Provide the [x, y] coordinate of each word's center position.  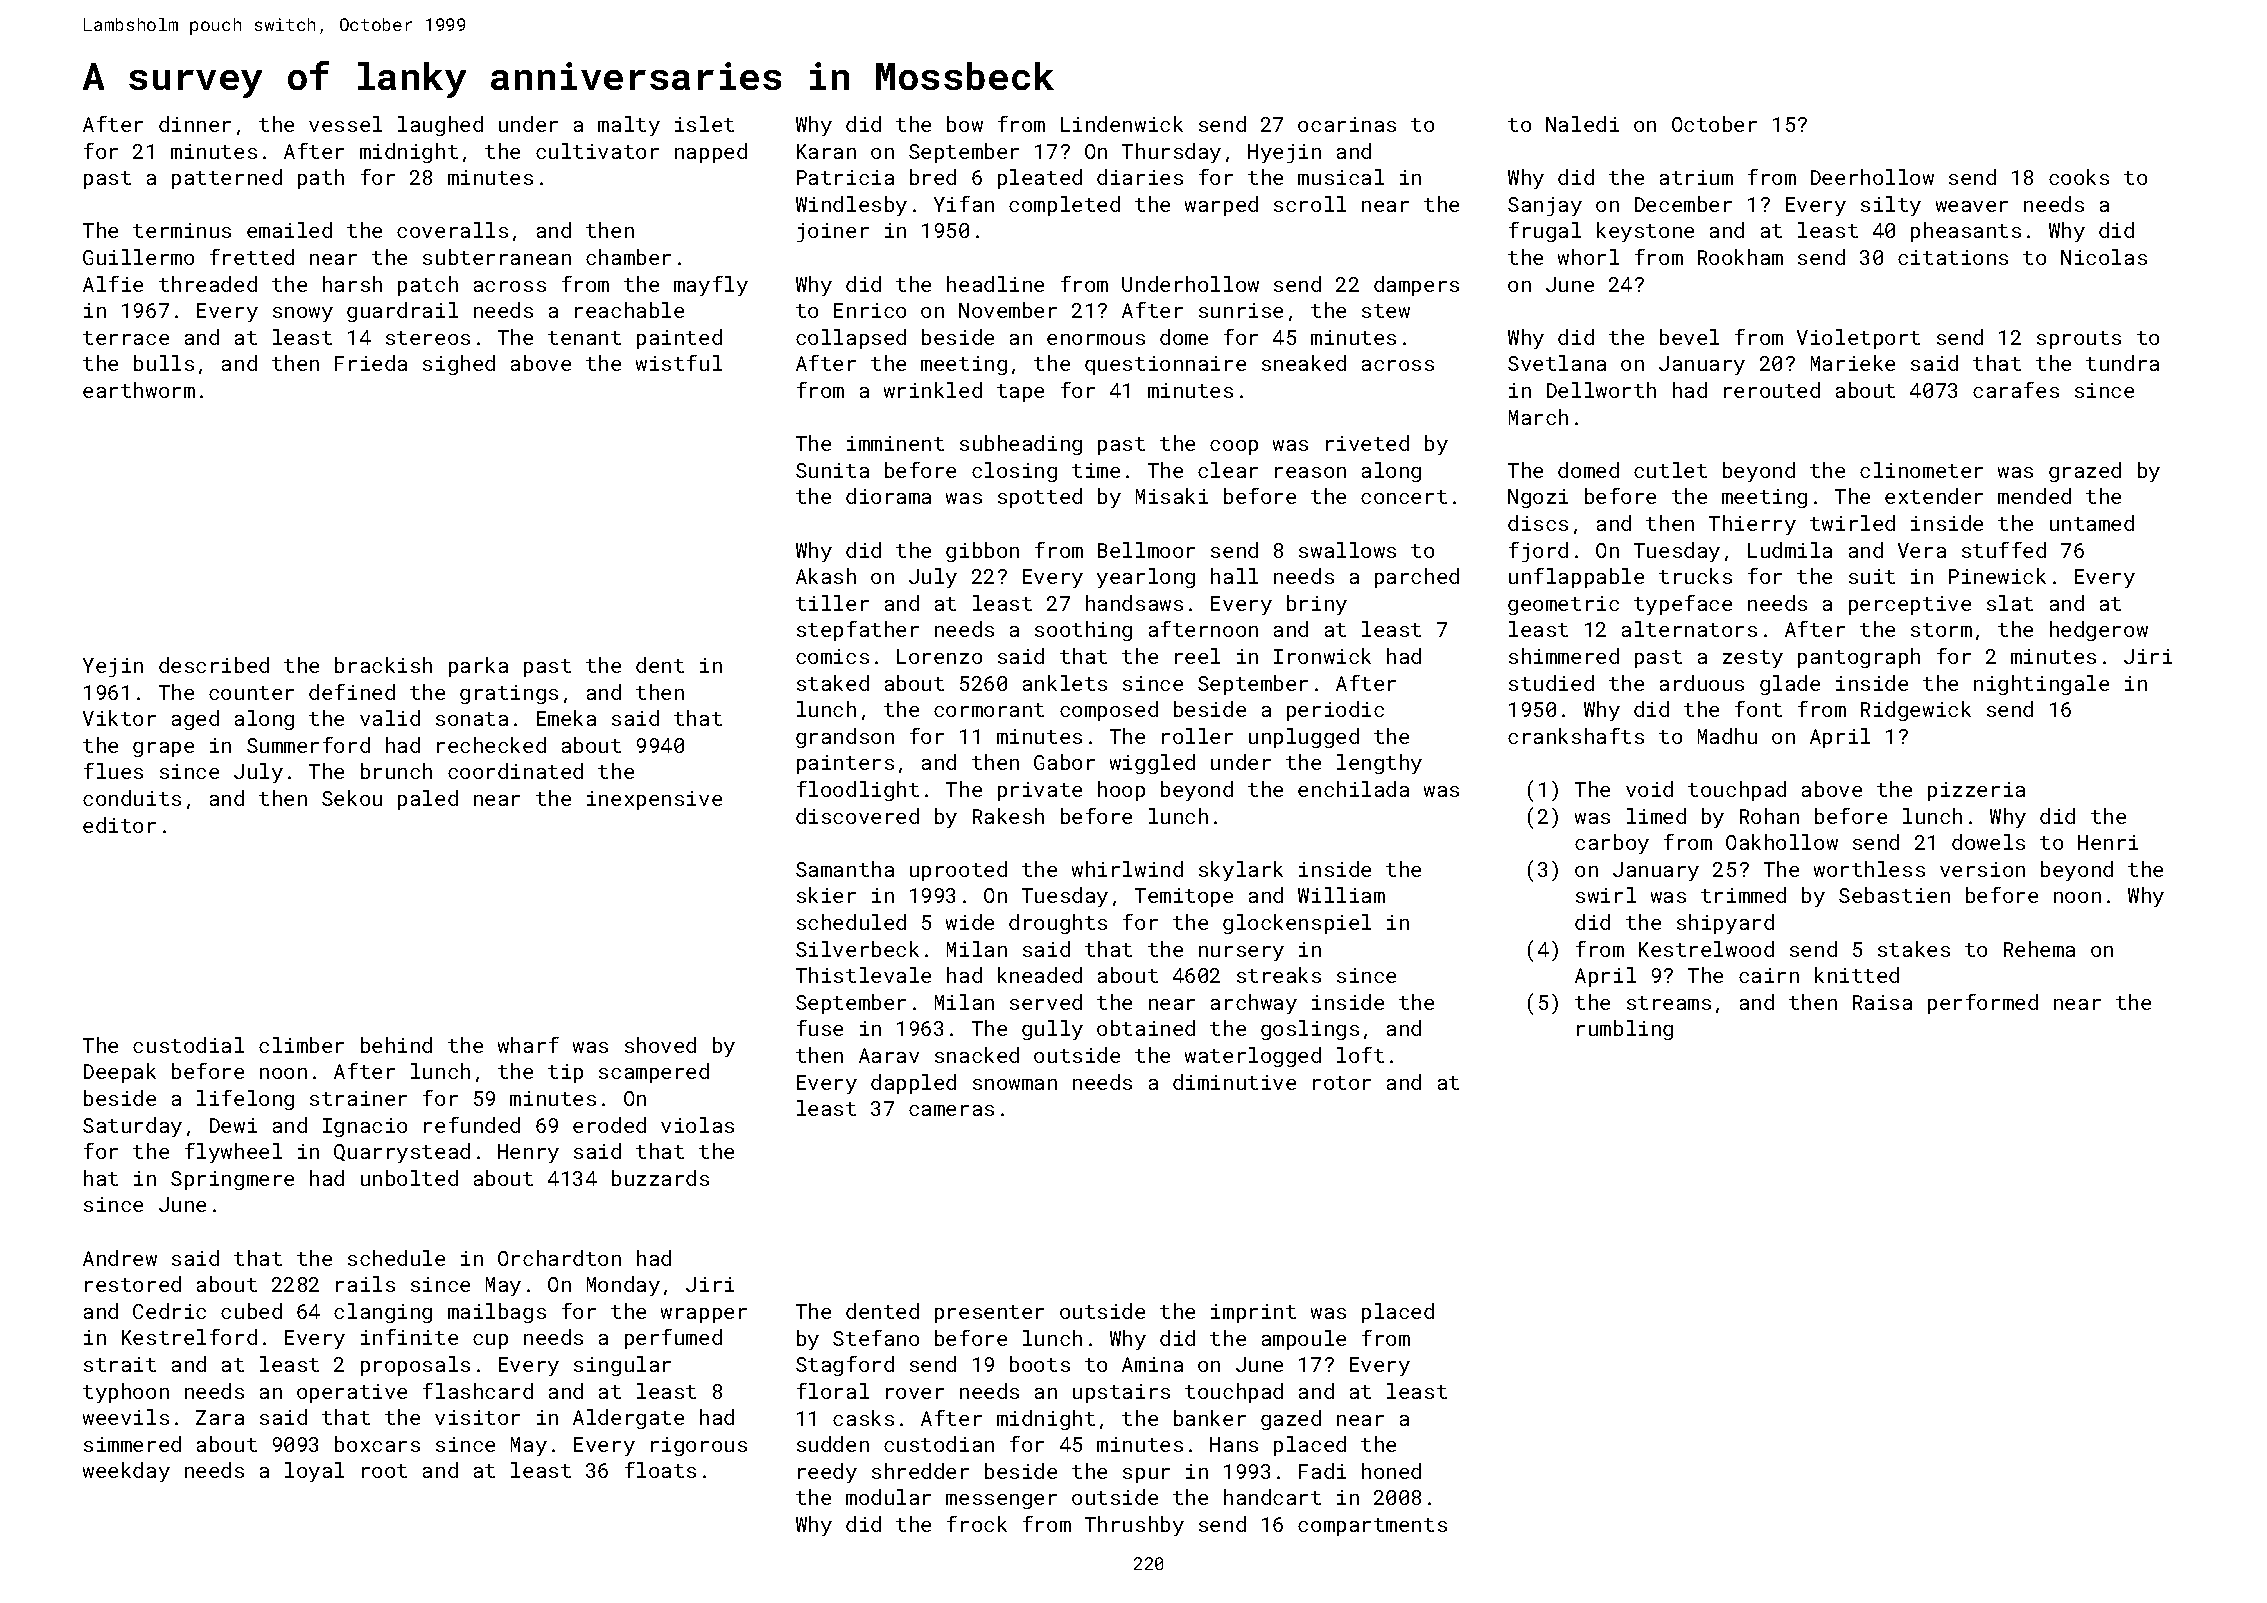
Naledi [1582, 124]
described [214, 665]
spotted [1040, 498]
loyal [314, 1472]
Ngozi [1538, 498]
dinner [195, 124]
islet [704, 124]
